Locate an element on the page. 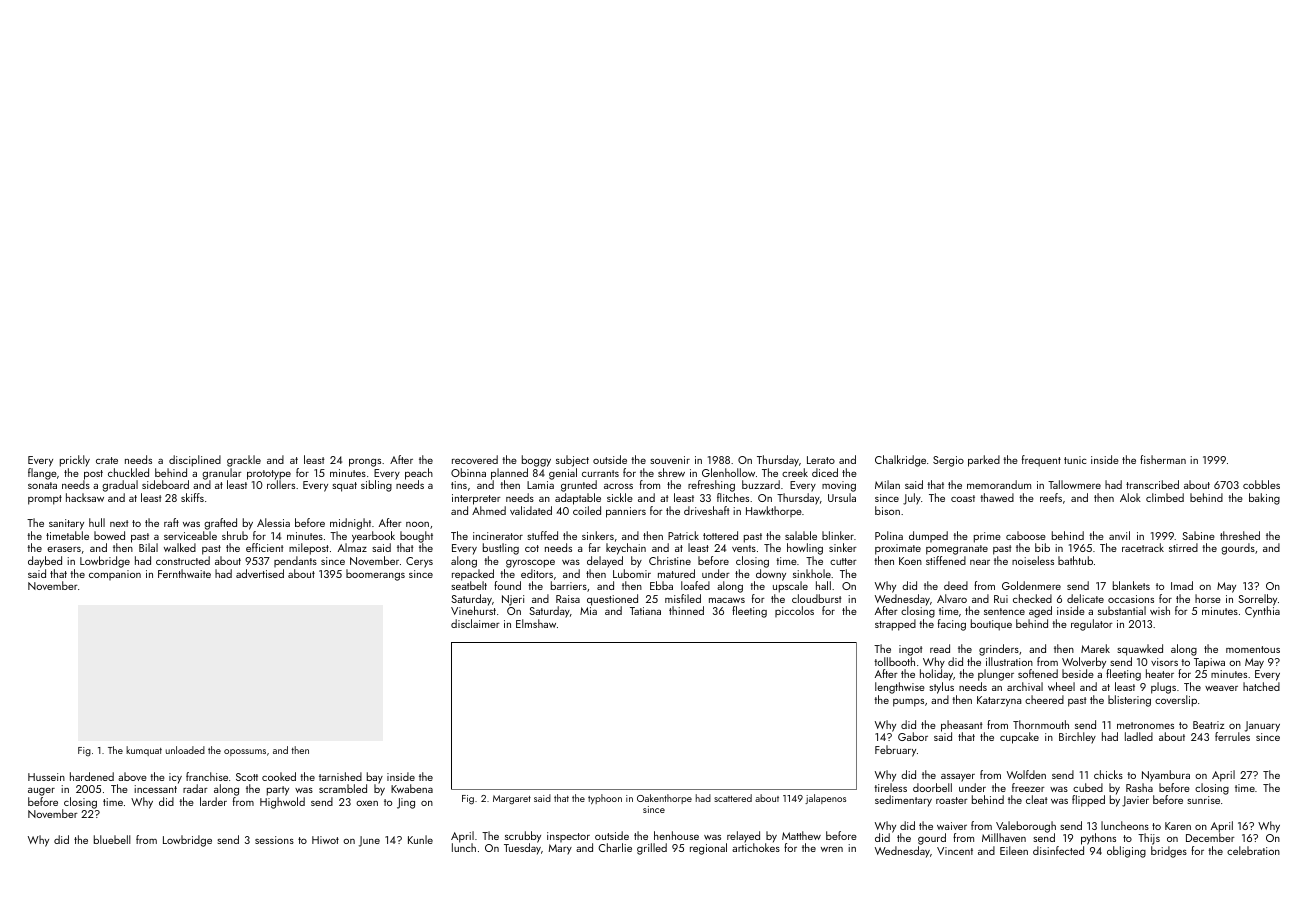  disclaimer is located at coordinates (475, 623).
